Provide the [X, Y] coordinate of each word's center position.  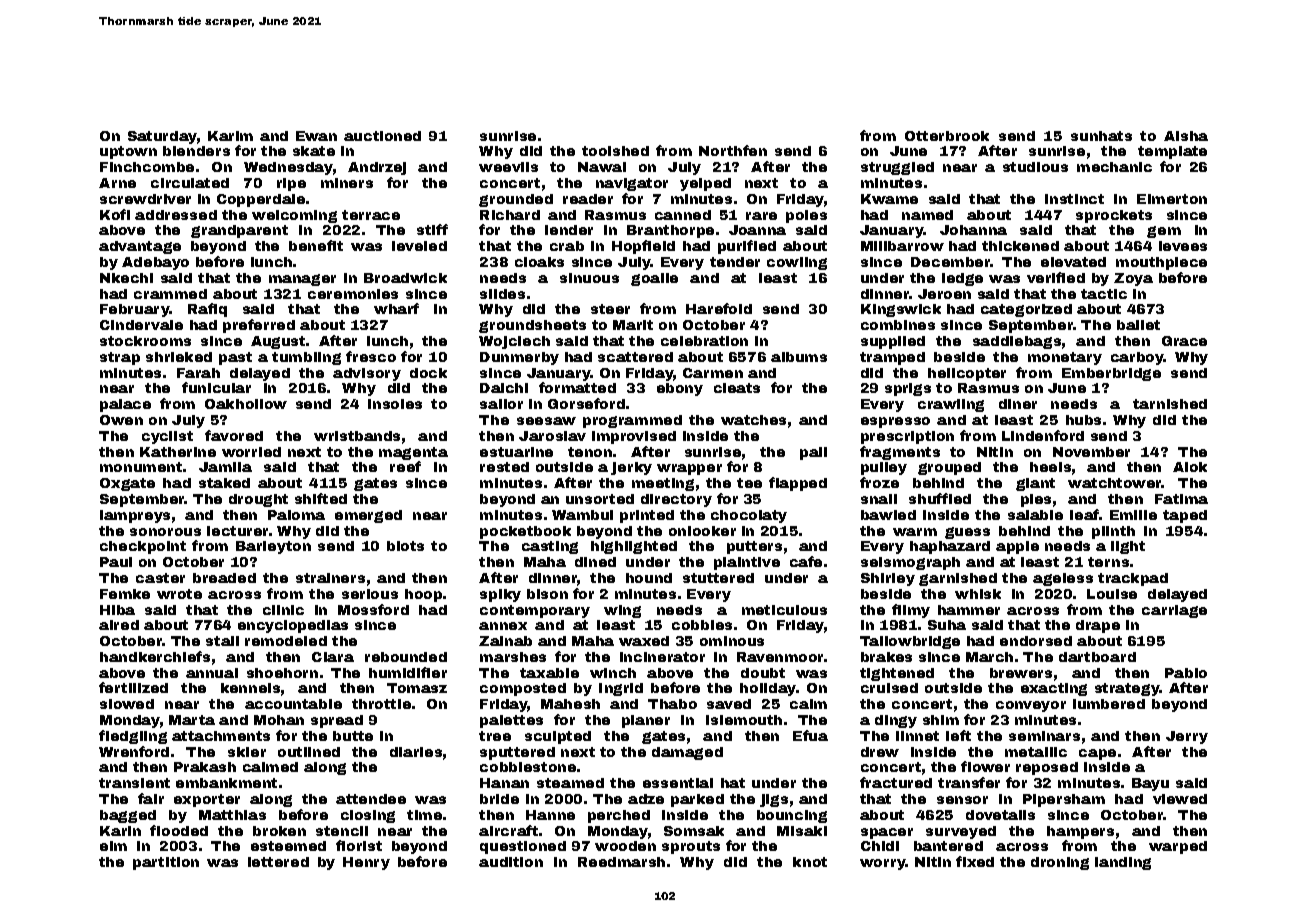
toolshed [615, 151]
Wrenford [134, 751]
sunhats [1101, 136]
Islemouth [744, 720]
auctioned [382, 136]
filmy [911, 611]
